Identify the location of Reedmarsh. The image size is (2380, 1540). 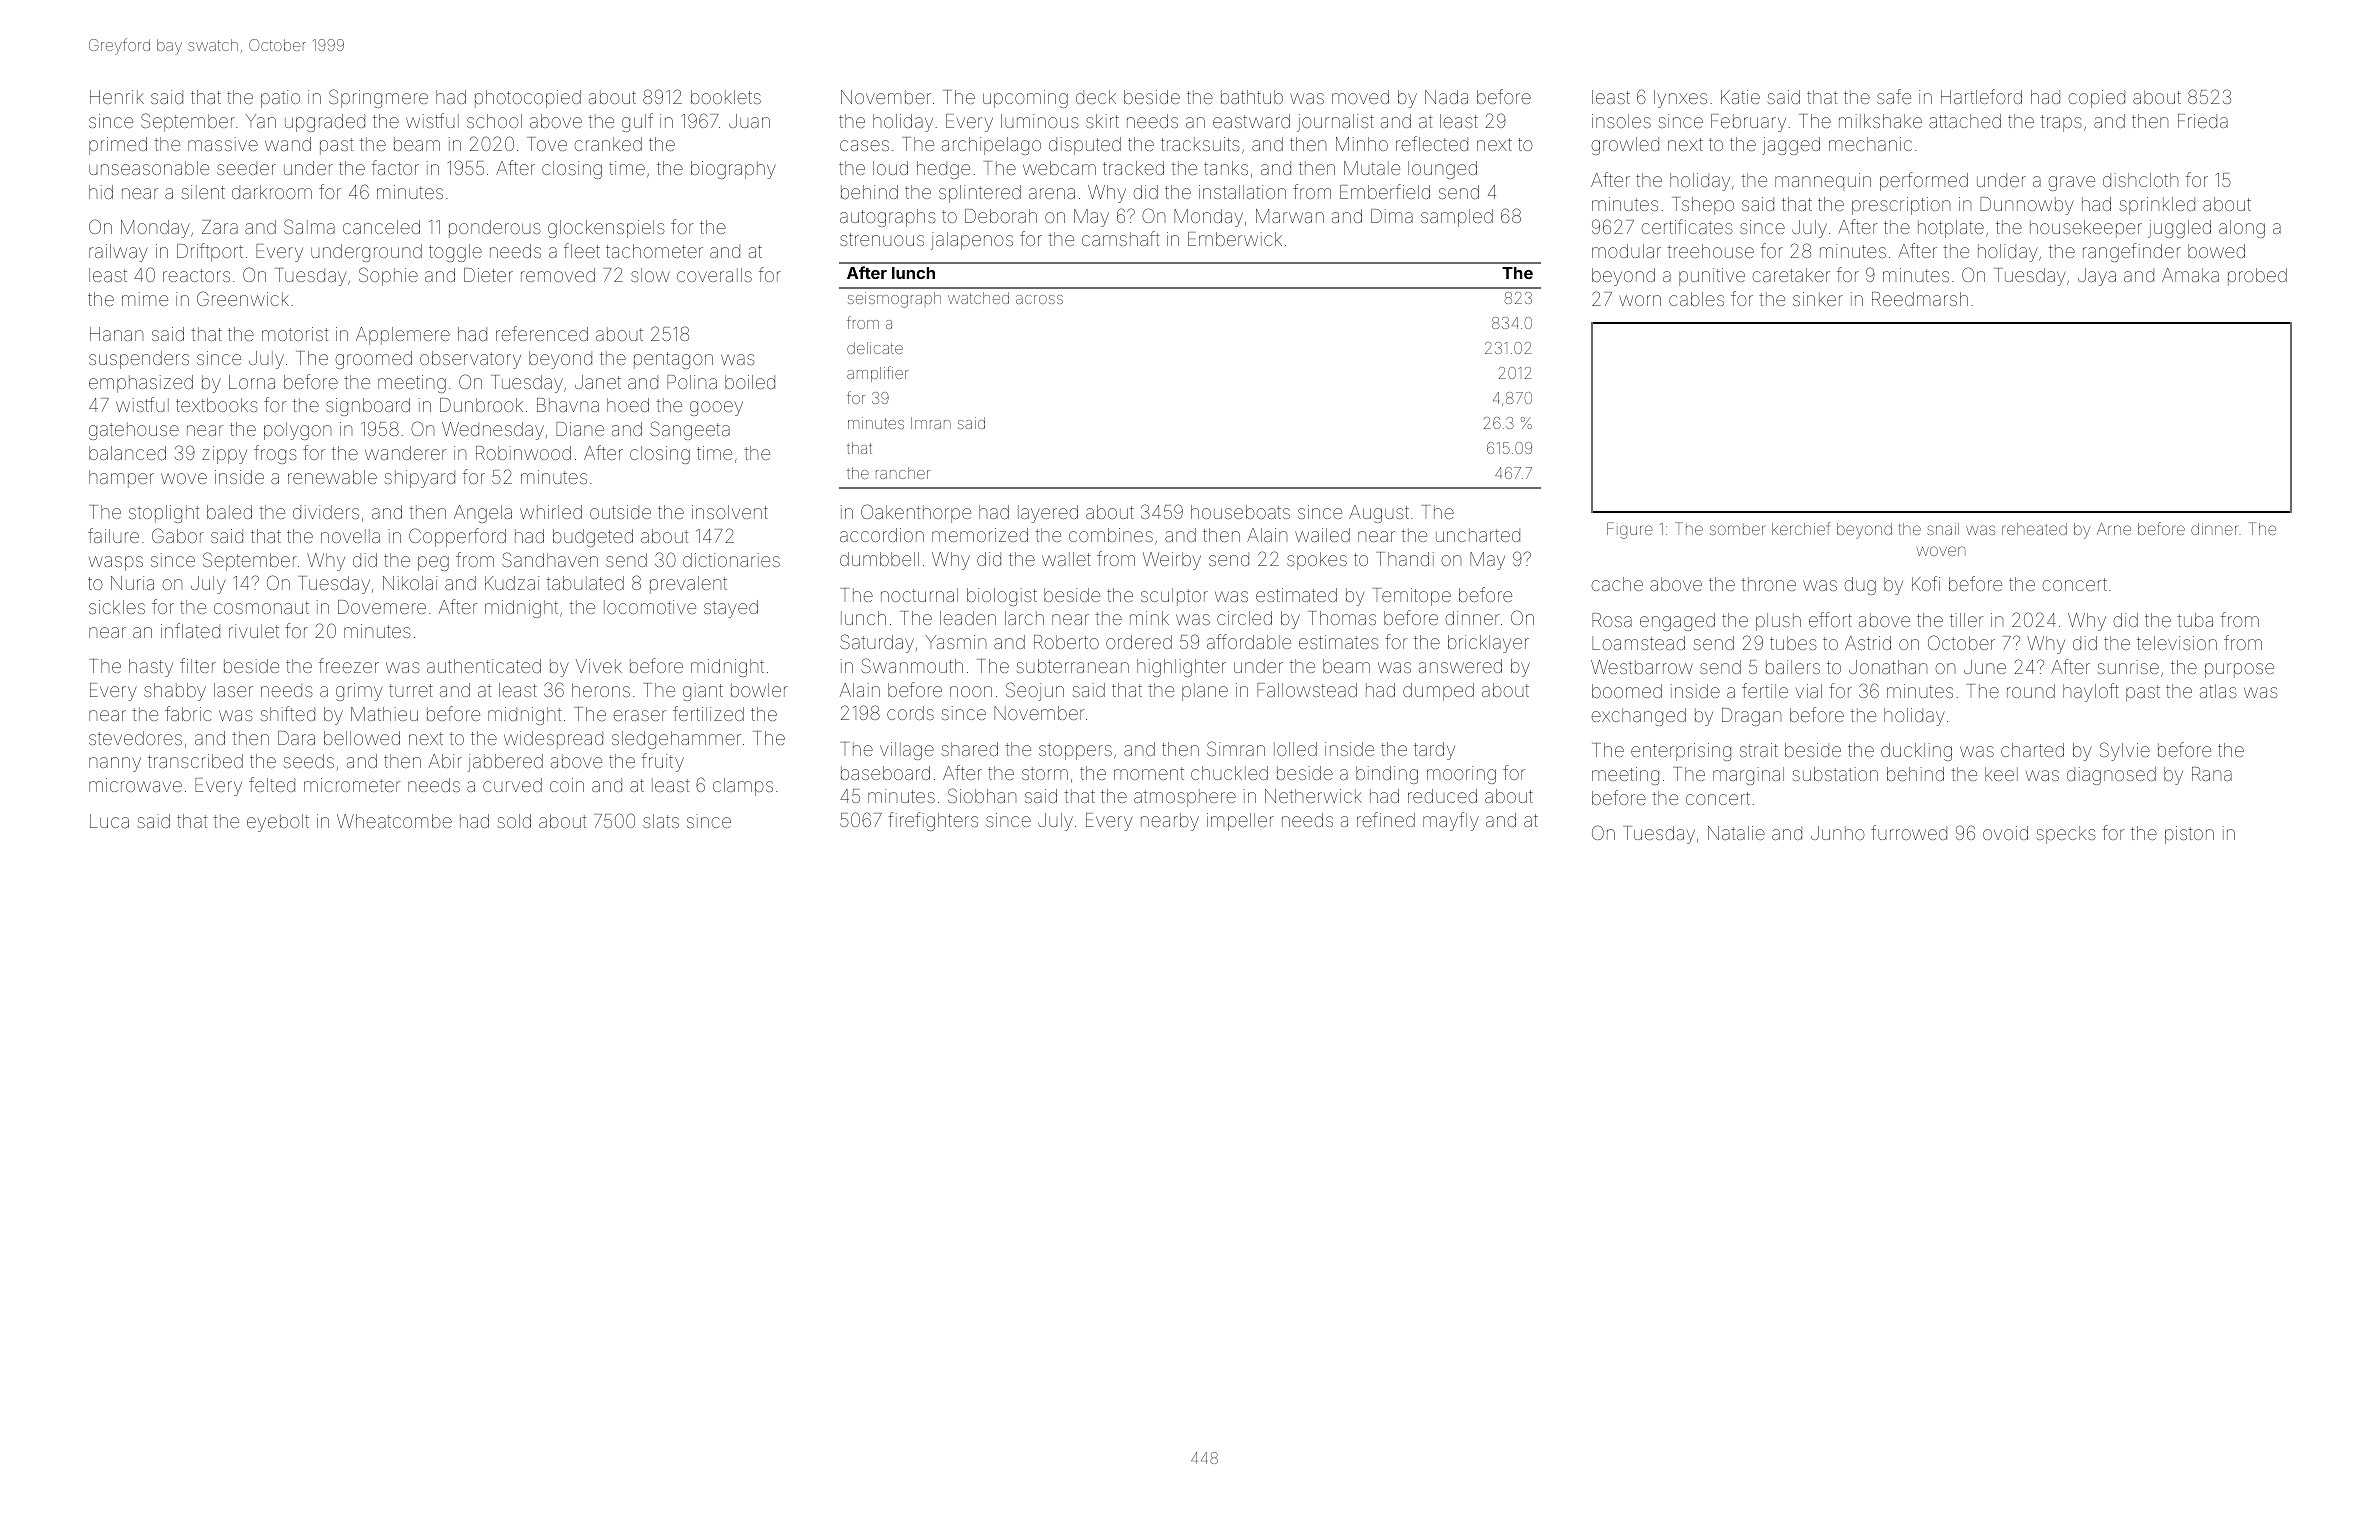
(1920, 299).
